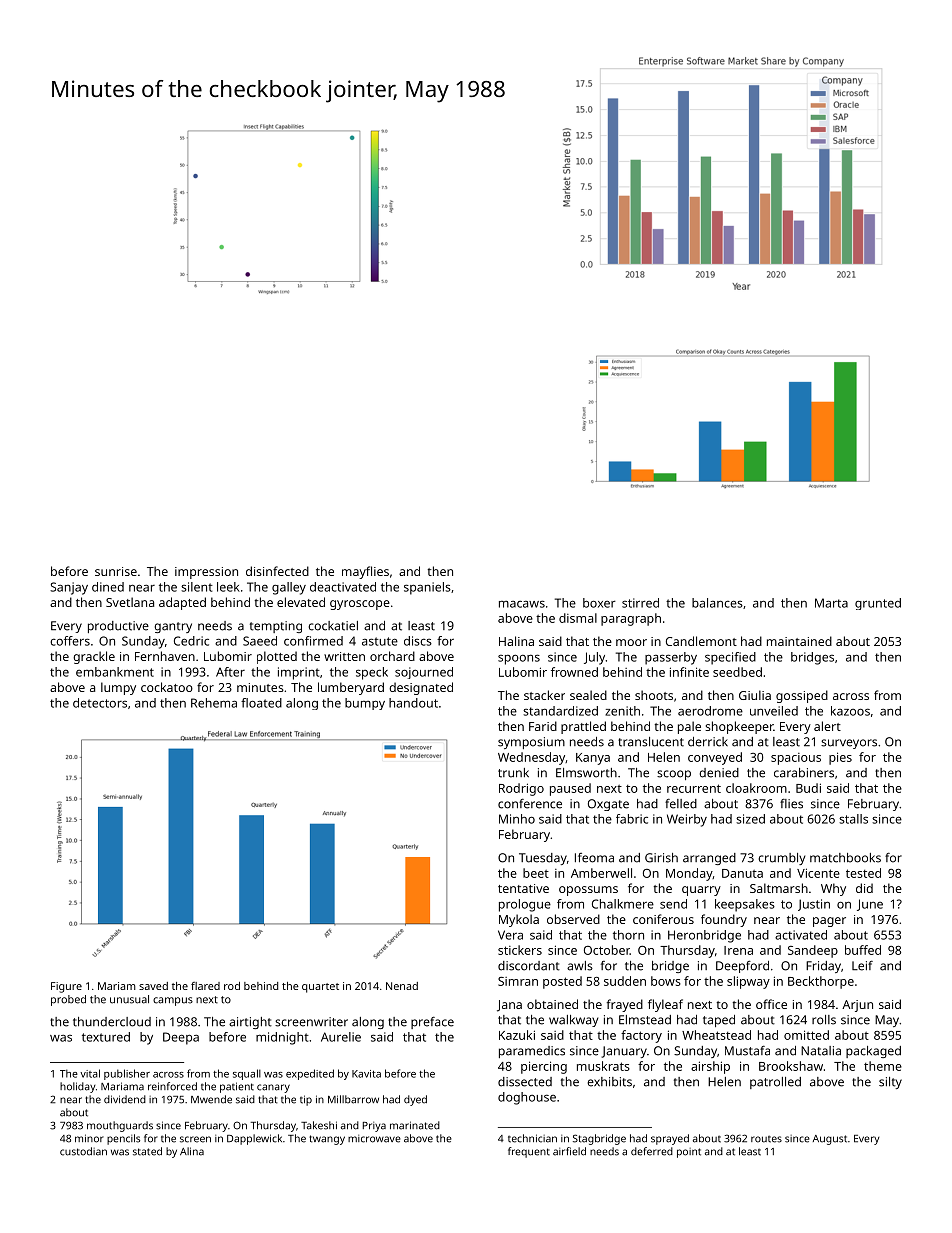 The height and width of the image is (1233, 952). What do you see at coordinates (120, 1126) in the image?
I see `mouthguards` at bounding box center [120, 1126].
